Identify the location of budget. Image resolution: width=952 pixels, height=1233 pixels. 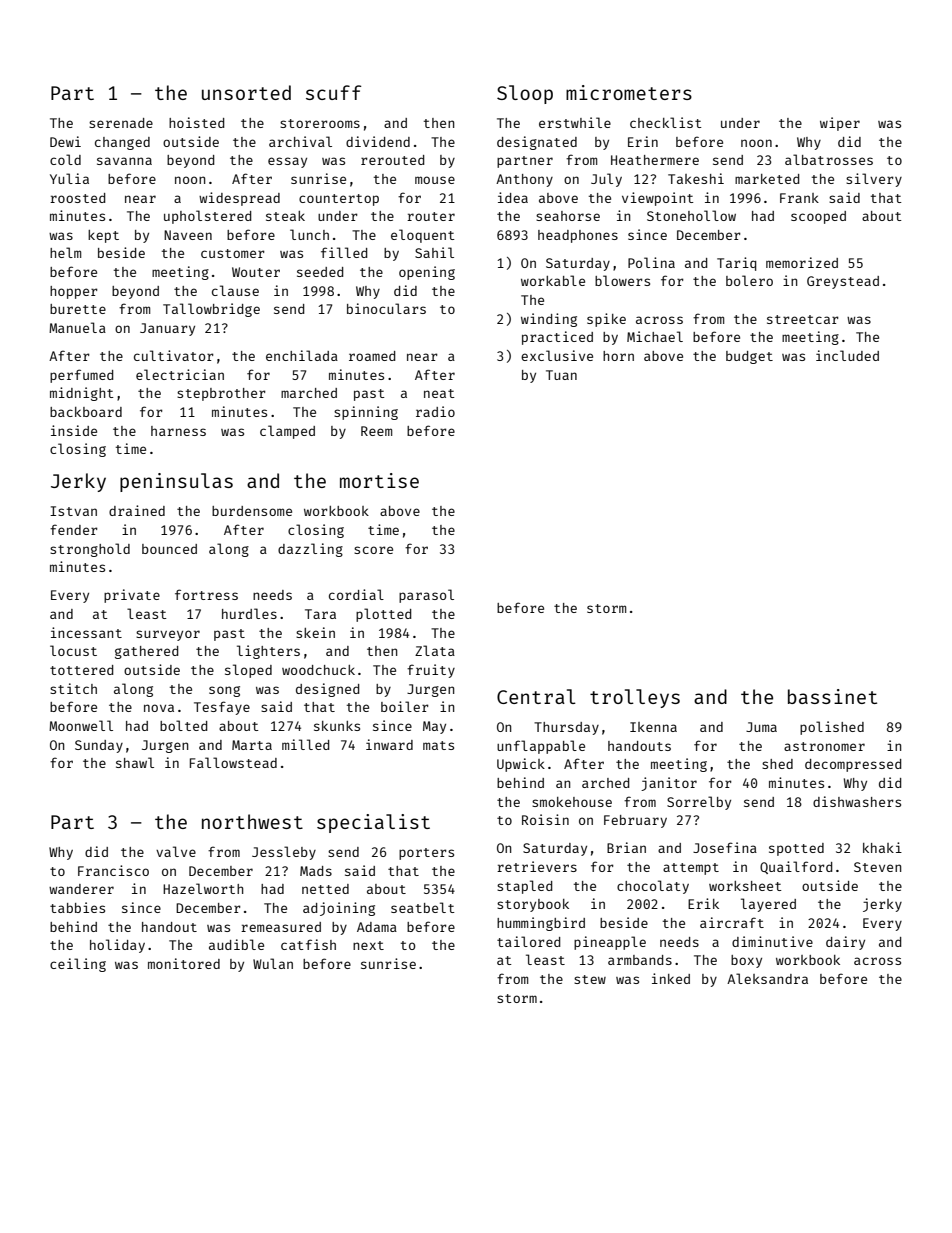
(749, 357).
